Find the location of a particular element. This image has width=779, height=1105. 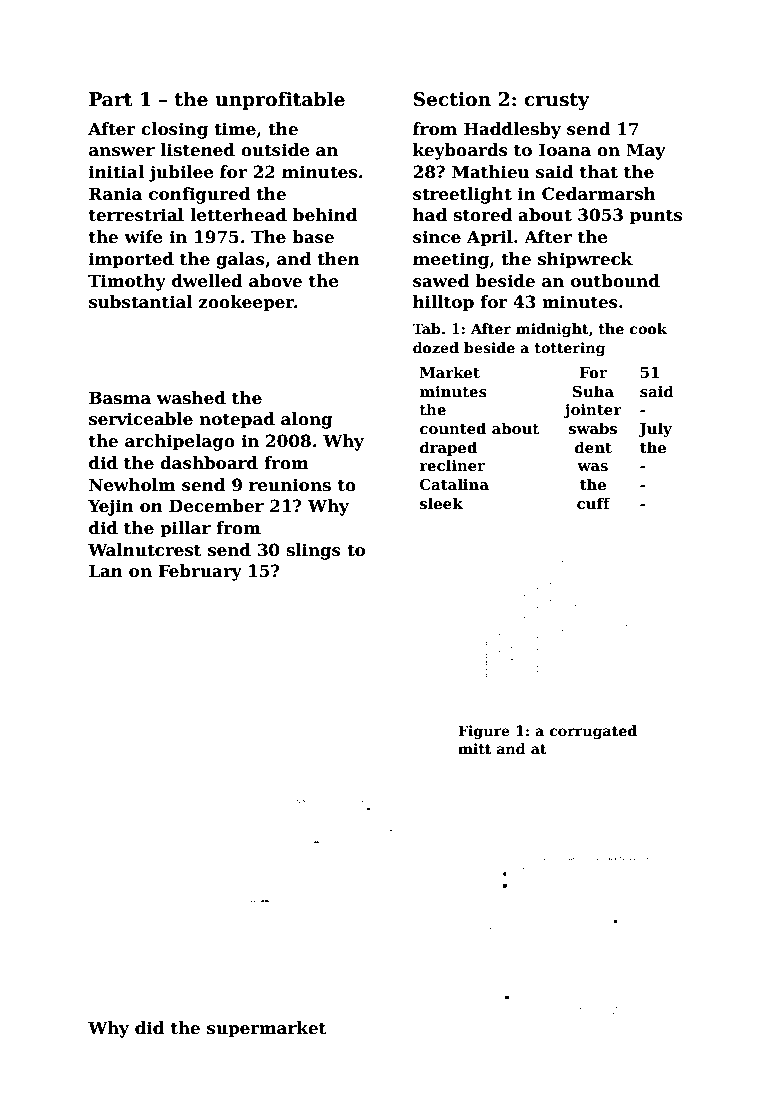

tottering is located at coordinates (570, 349).
